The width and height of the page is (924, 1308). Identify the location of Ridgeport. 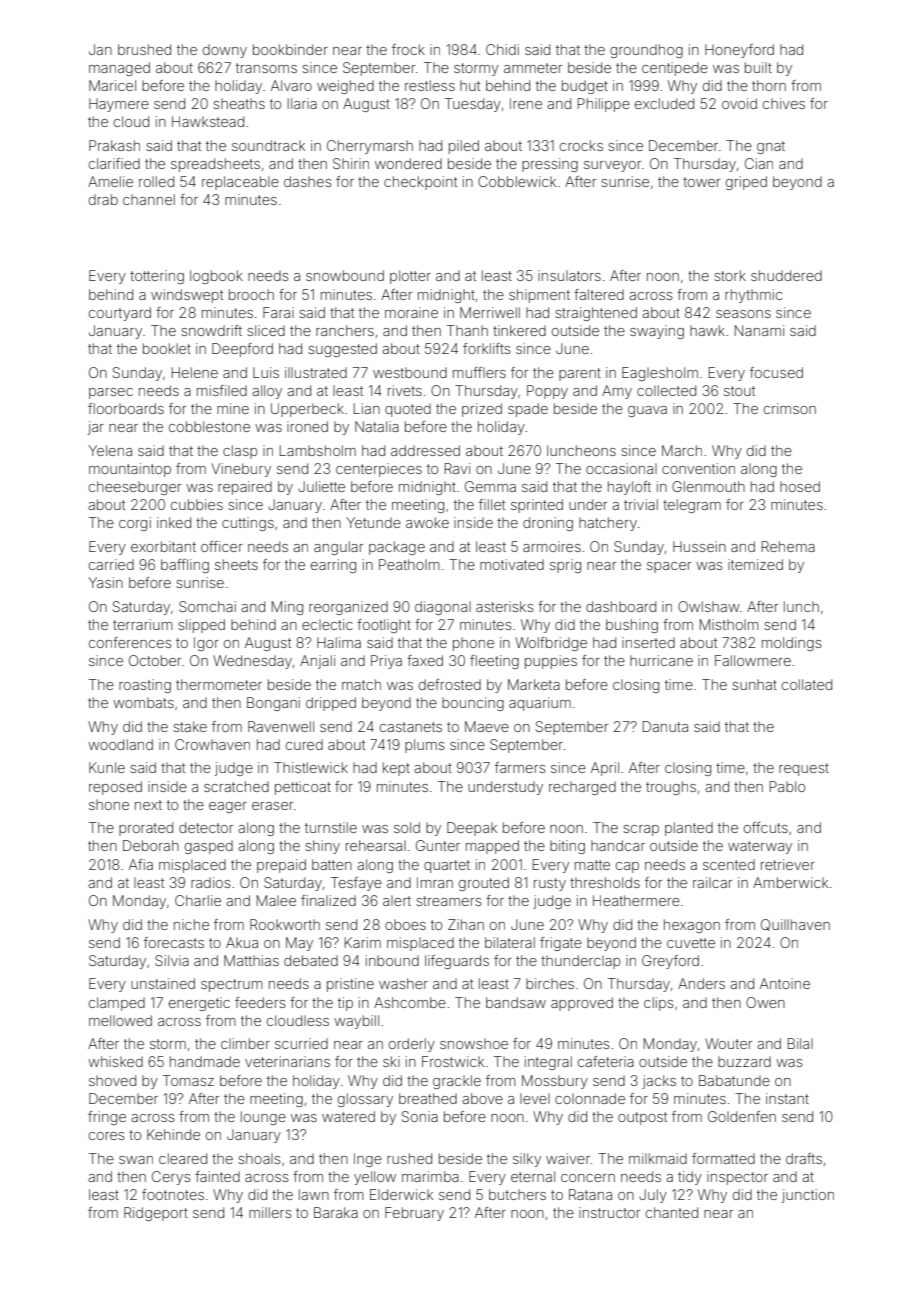
(156, 1214).
